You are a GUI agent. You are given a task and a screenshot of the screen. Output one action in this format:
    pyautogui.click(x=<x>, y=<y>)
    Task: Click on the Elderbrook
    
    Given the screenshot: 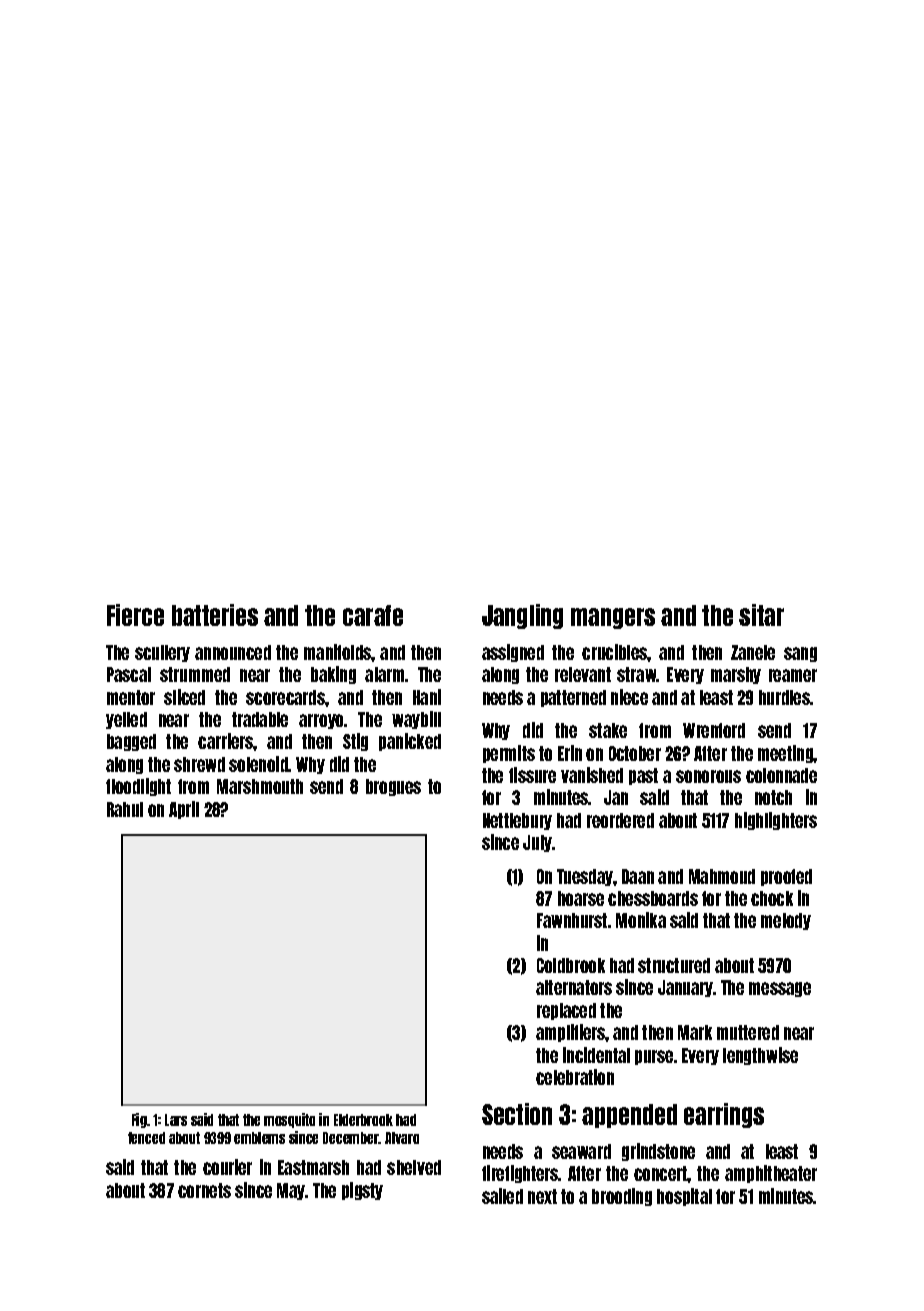 What is the action you would take?
    pyautogui.click(x=363, y=1120)
